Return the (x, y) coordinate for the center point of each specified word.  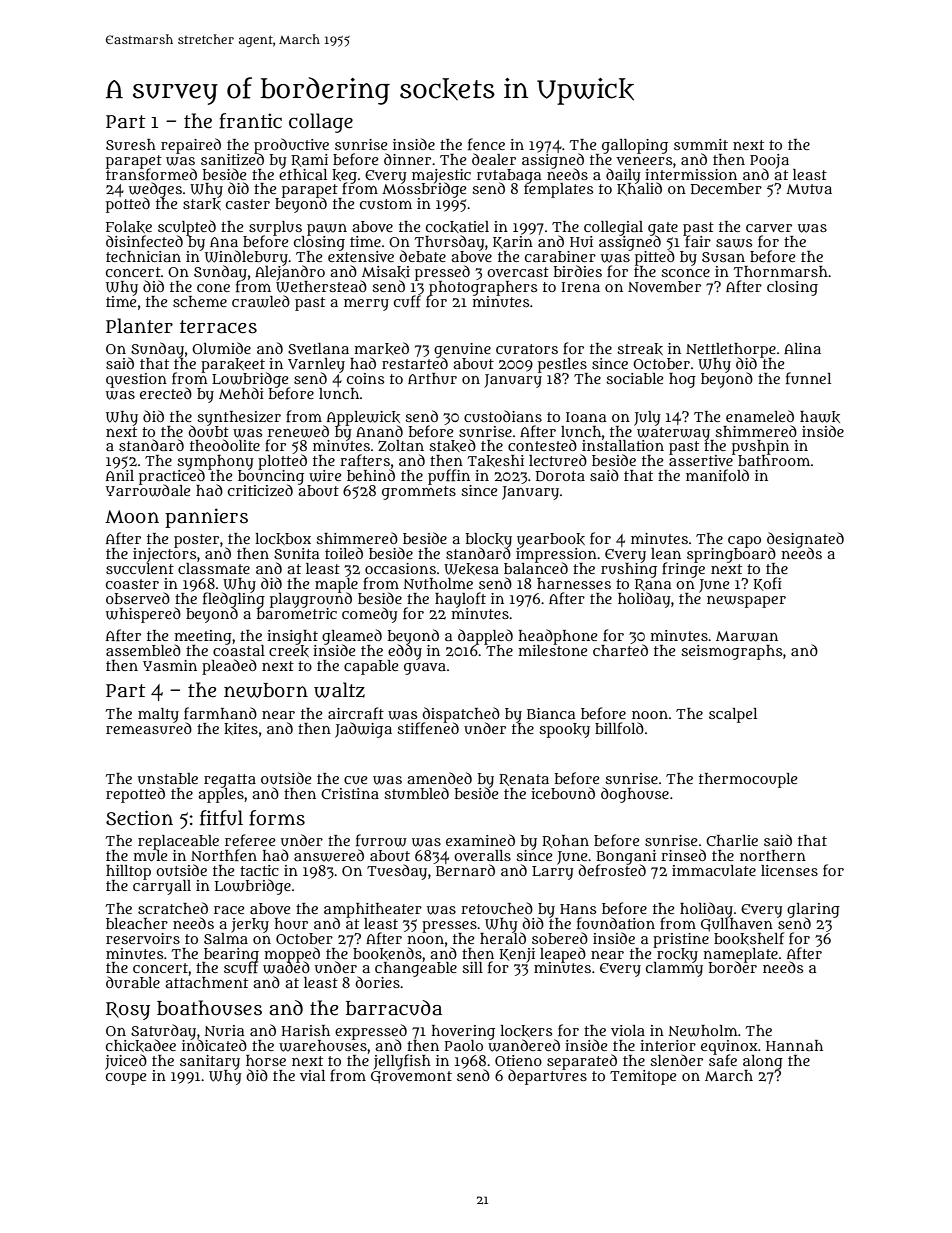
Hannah (794, 1045)
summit (701, 144)
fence (486, 144)
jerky (250, 925)
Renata (524, 780)
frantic (250, 121)
